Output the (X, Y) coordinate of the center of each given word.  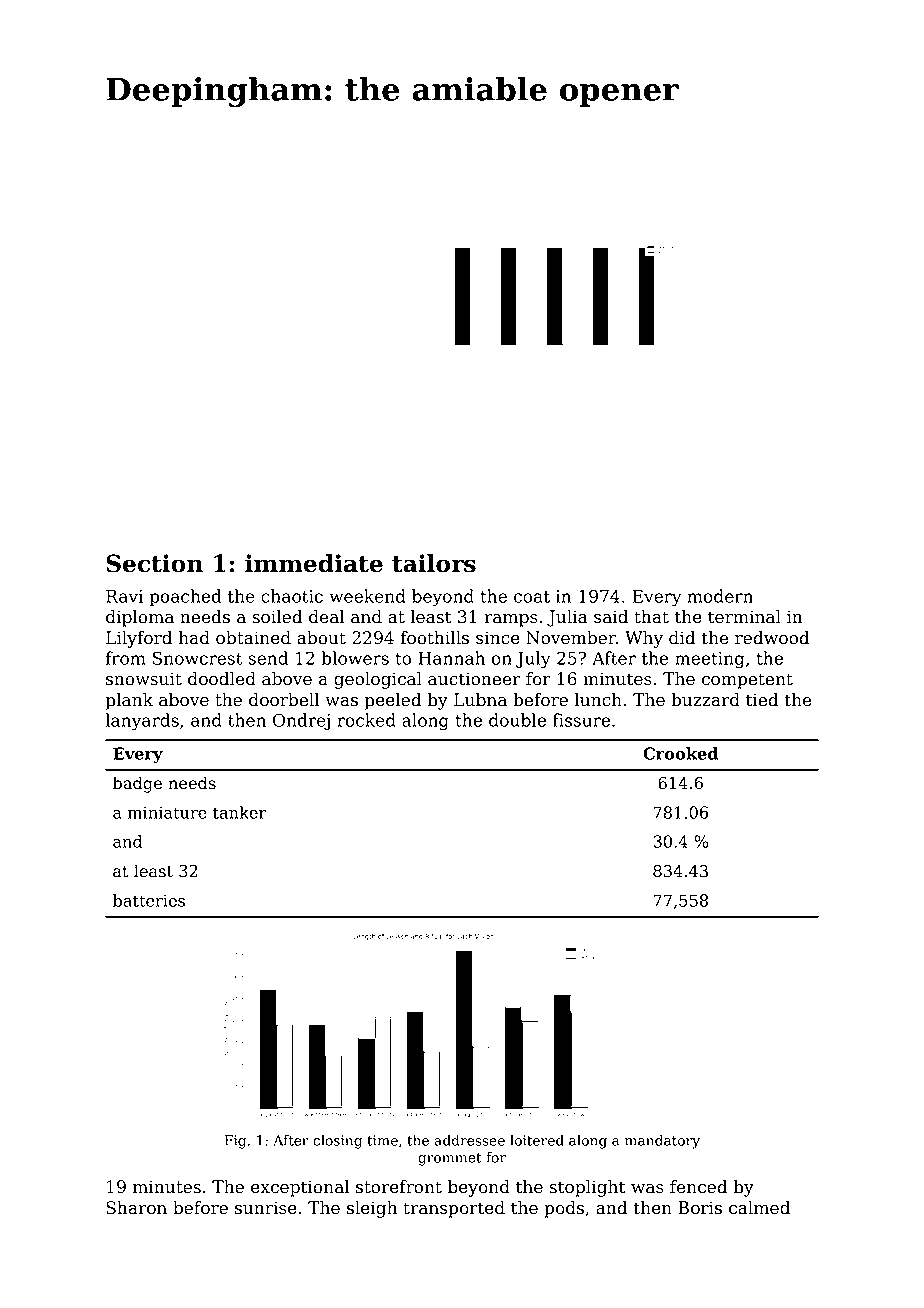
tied (762, 700)
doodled (222, 679)
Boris (700, 1208)
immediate (314, 563)
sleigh (372, 1209)
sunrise (266, 1208)
